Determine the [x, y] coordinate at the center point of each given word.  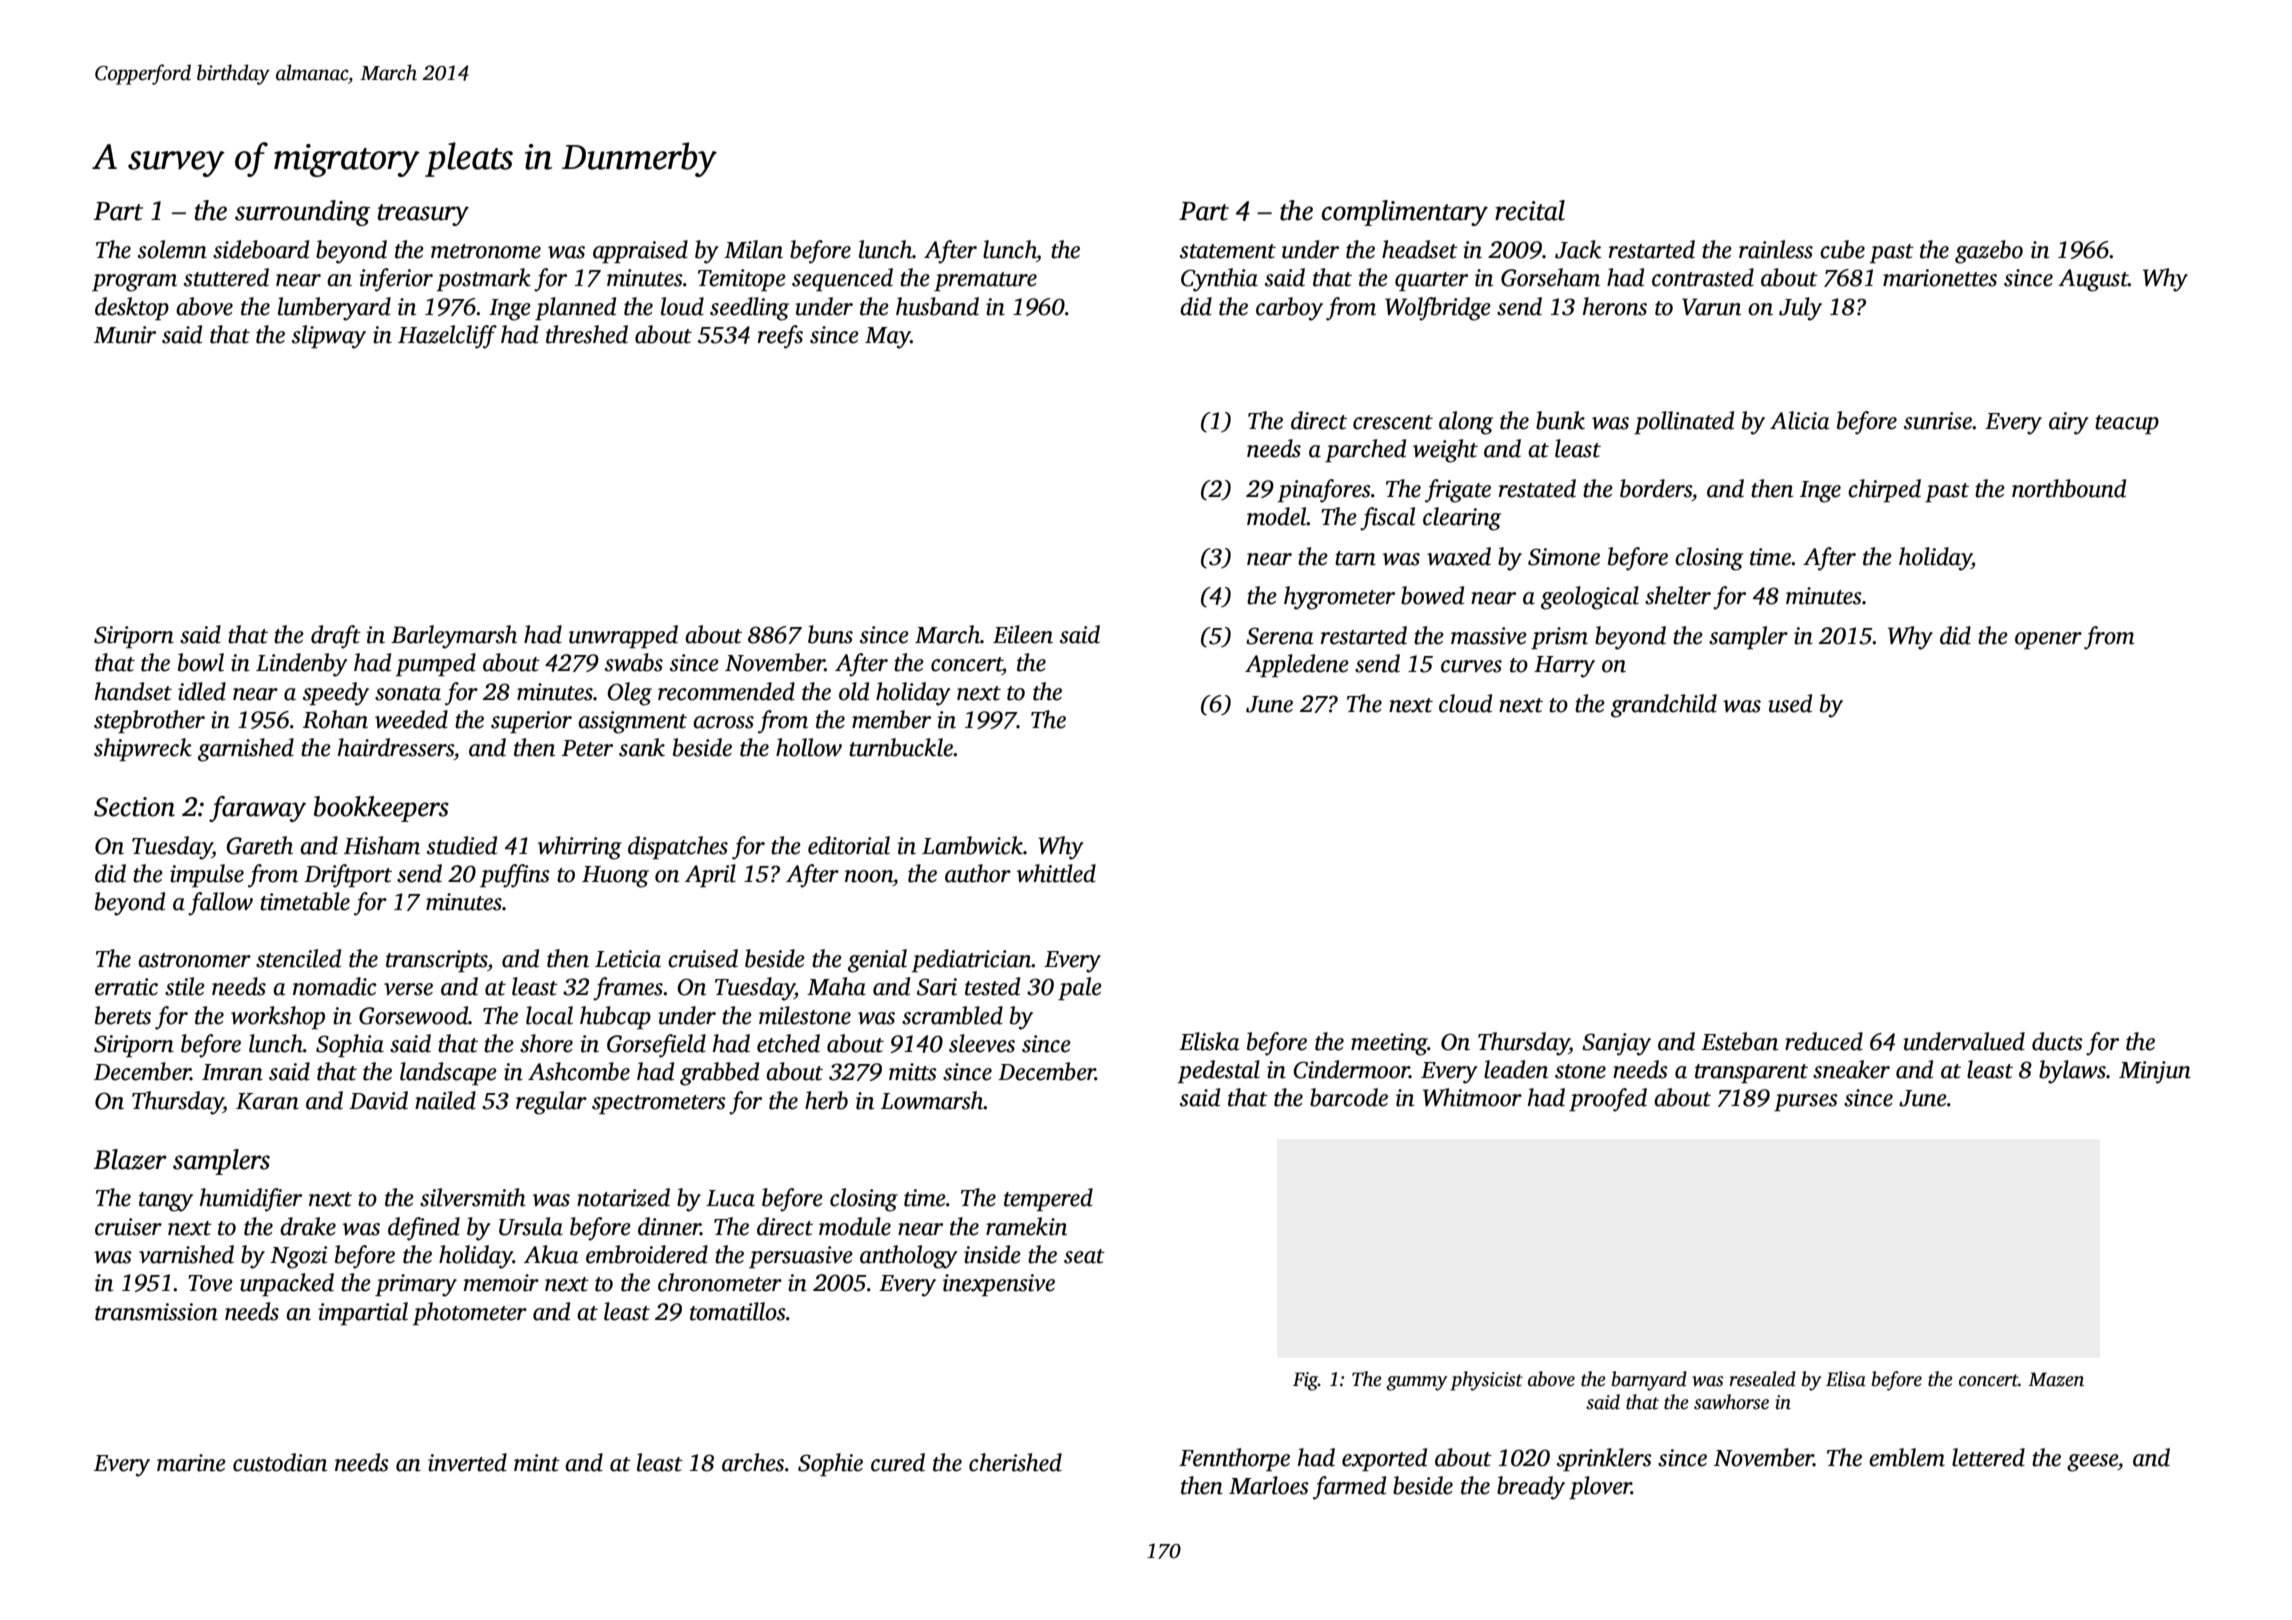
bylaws [2072, 1072]
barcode [1349, 1097]
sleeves [982, 1043]
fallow [220, 904]
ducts [2057, 1041]
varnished [186, 1254]
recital [1530, 210]
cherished [1015, 1462]
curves [1471, 666]
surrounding [302, 213]
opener [2048, 640]
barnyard [1649, 1381]
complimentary [1405, 213]
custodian [280, 1462]
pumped [436, 664]
